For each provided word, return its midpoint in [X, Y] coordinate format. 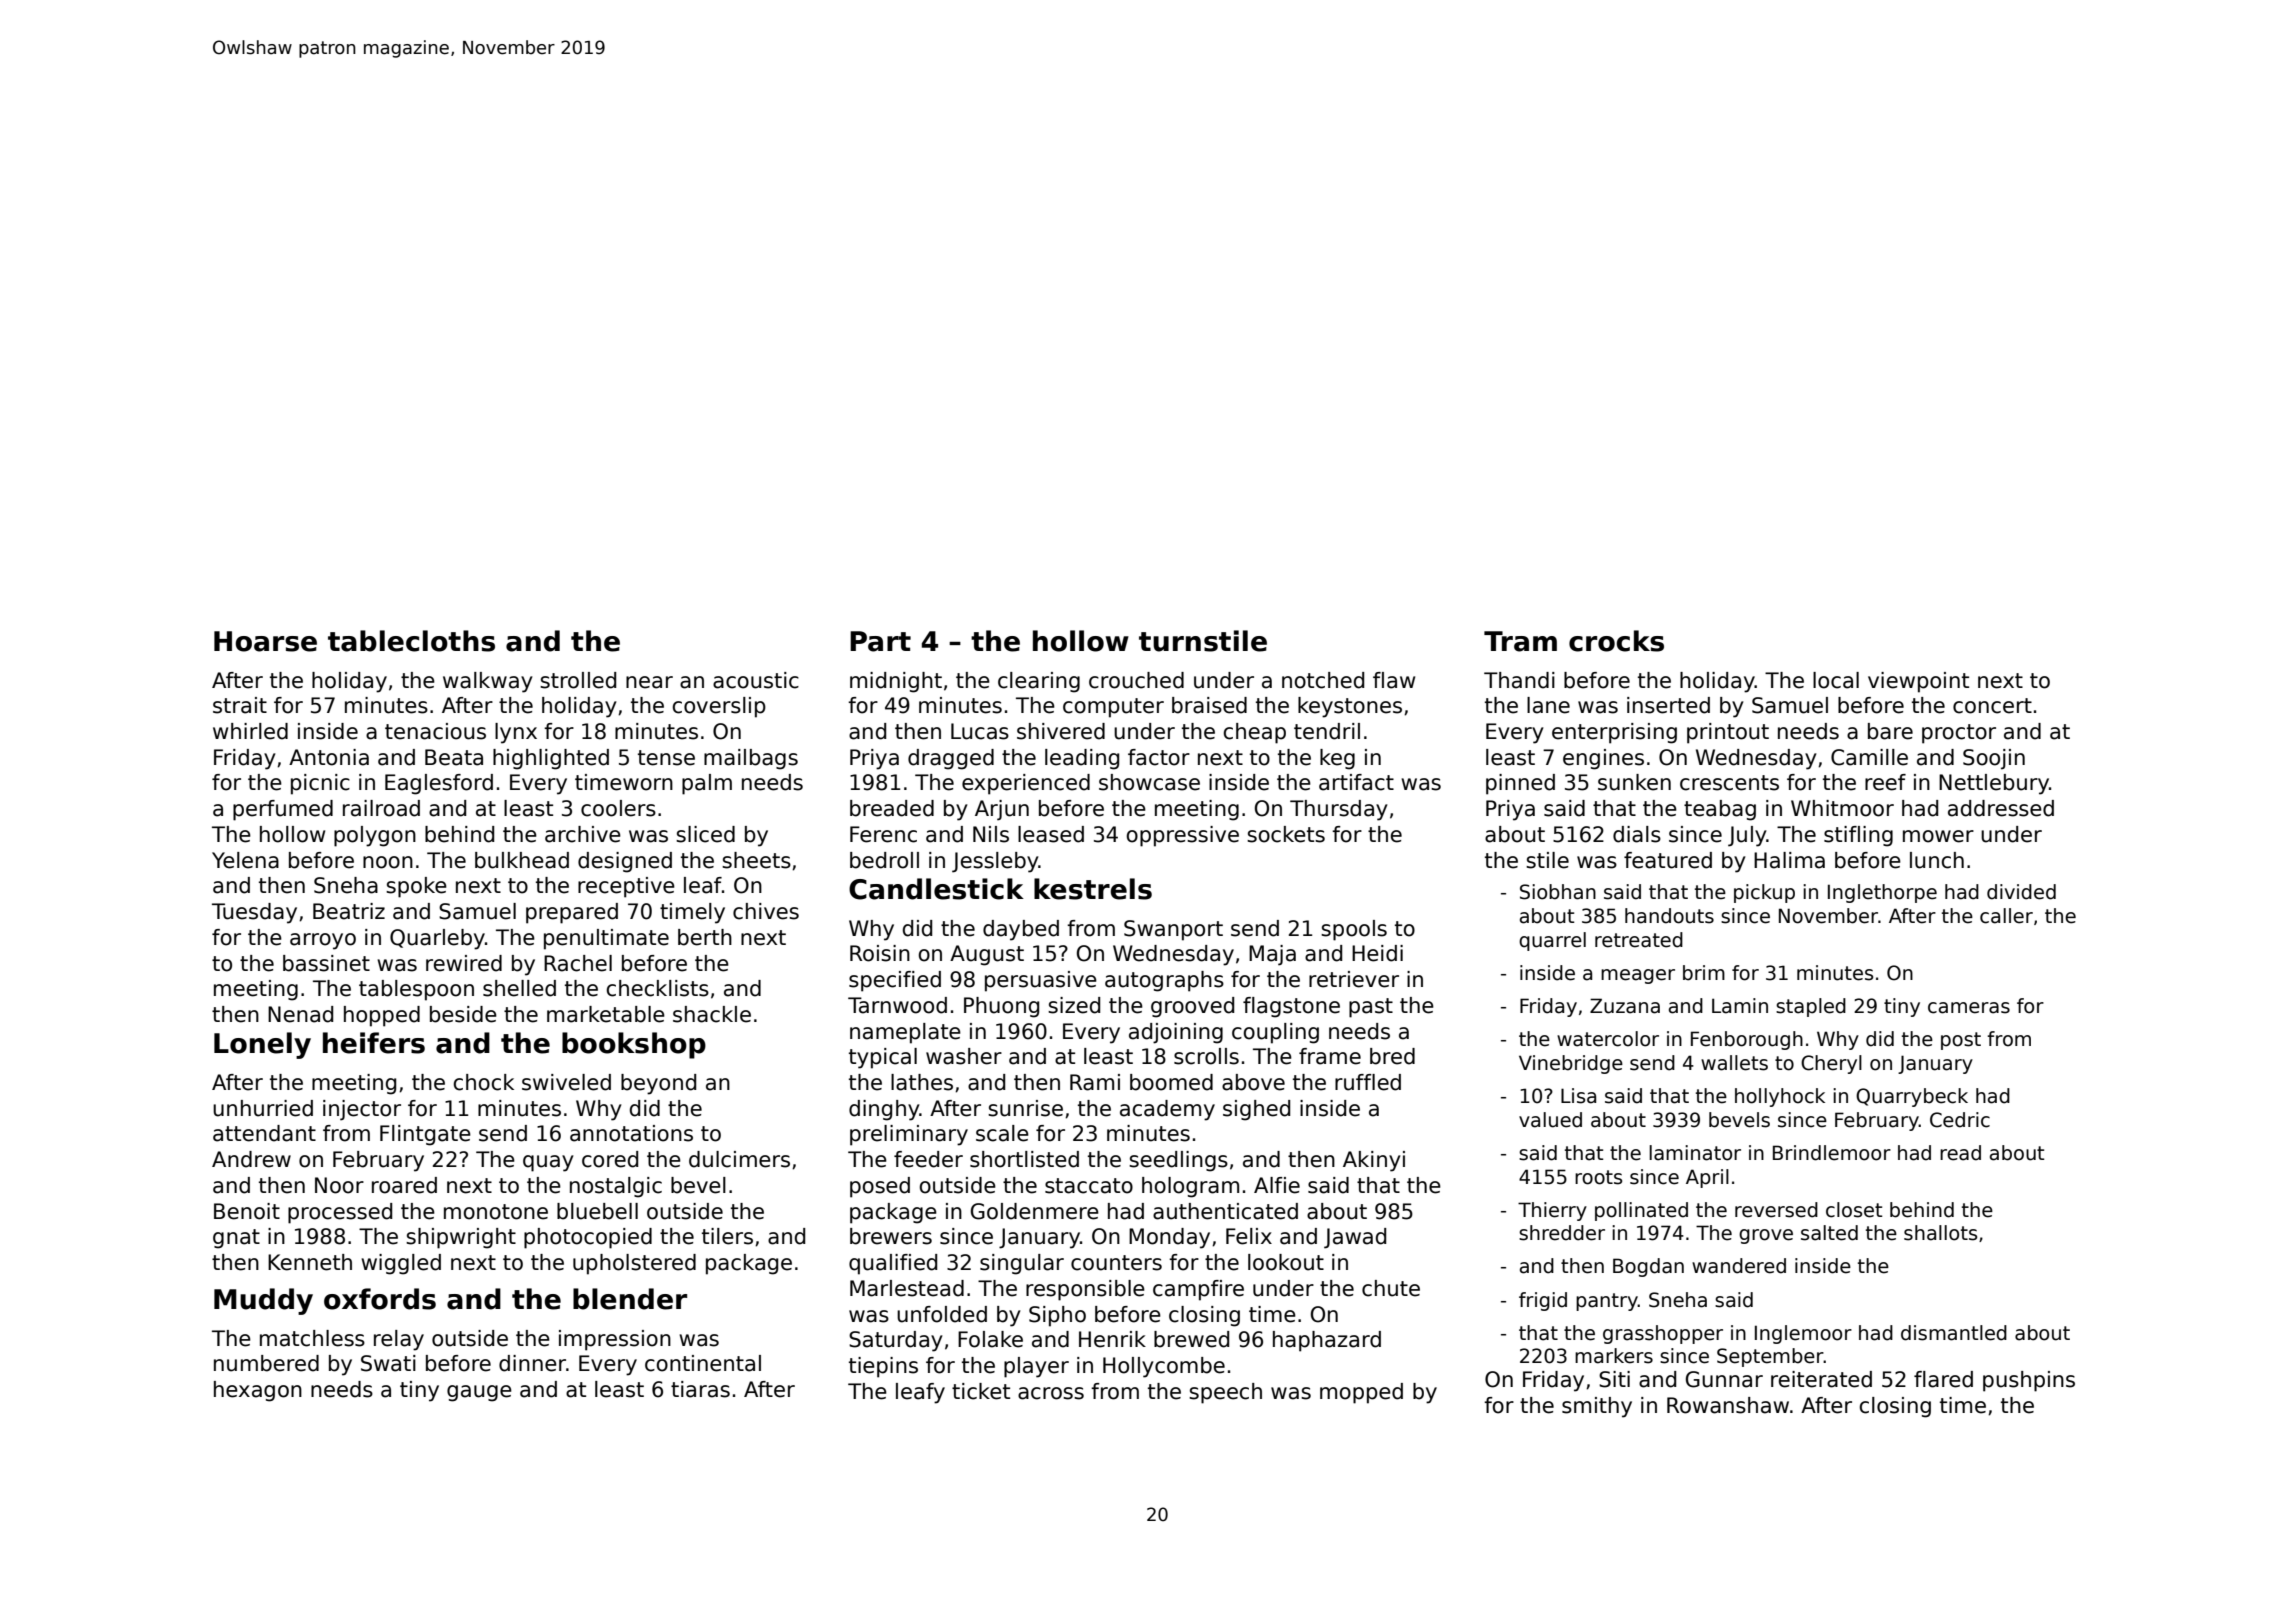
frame [1330, 1056]
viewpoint [1918, 682]
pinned [1520, 784]
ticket [981, 1391]
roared [404, 1185]
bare [1890, 731]
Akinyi [1374, 1161]
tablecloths [411, 641]
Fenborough [1747, 1040]
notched [1323, 680]
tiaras [700, 1389]
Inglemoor [1803, 1334]
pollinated [1641, 1211]
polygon [375, 836]
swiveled [566, 1082]
